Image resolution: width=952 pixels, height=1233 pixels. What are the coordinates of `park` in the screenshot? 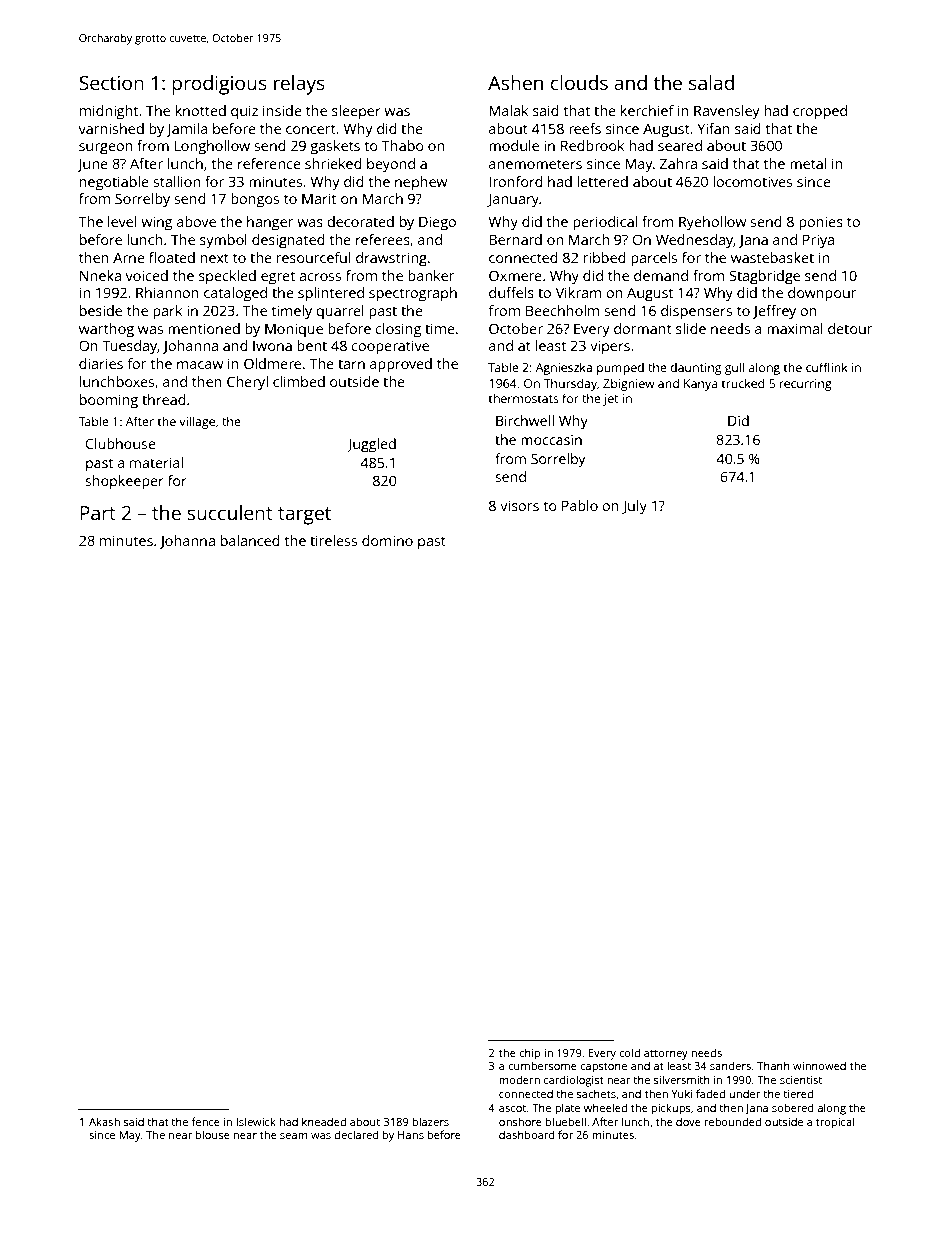 It's located at (167, 312).
